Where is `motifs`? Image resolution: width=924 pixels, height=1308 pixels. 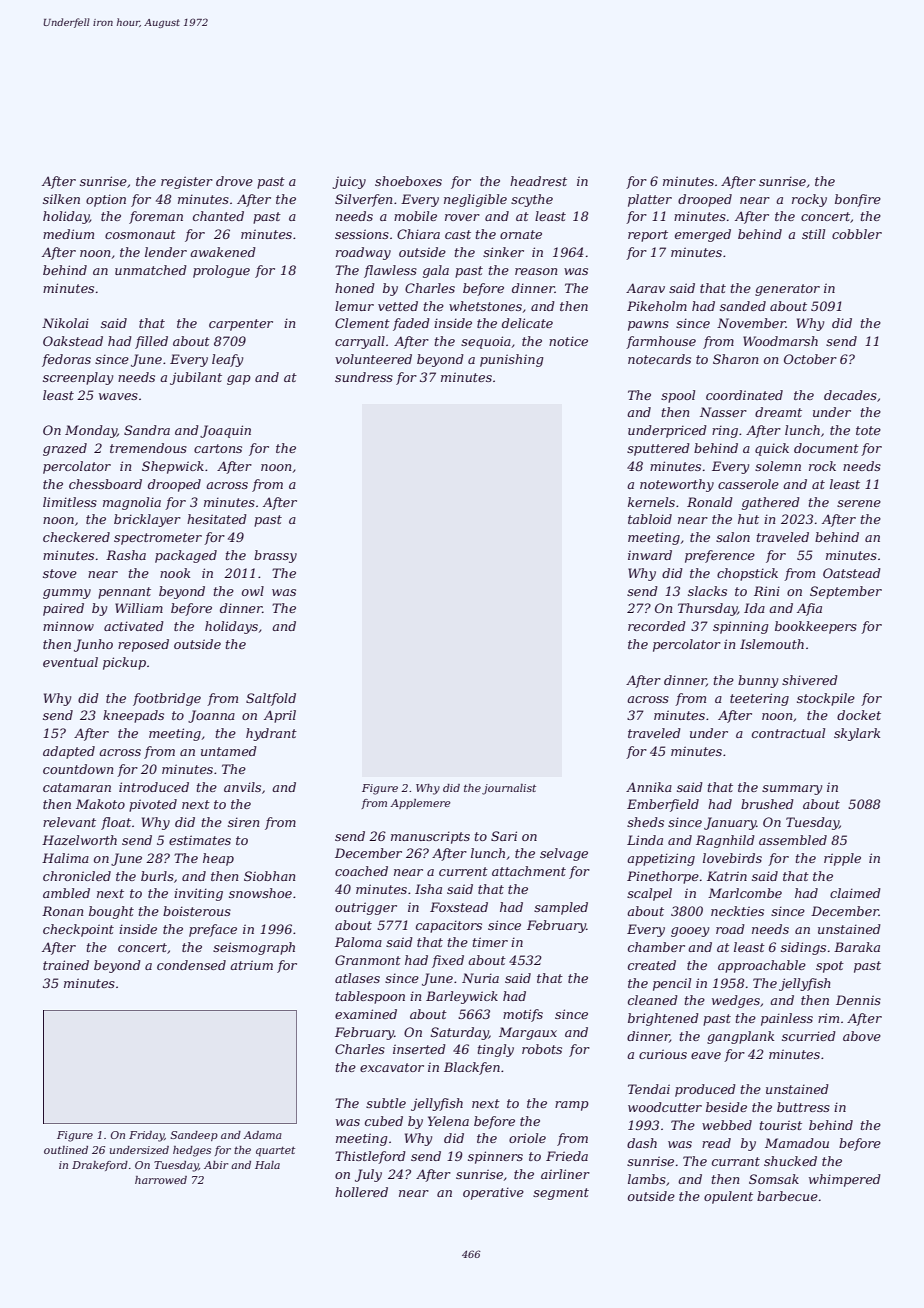 motifs is located at coordinates (523, 1015).
